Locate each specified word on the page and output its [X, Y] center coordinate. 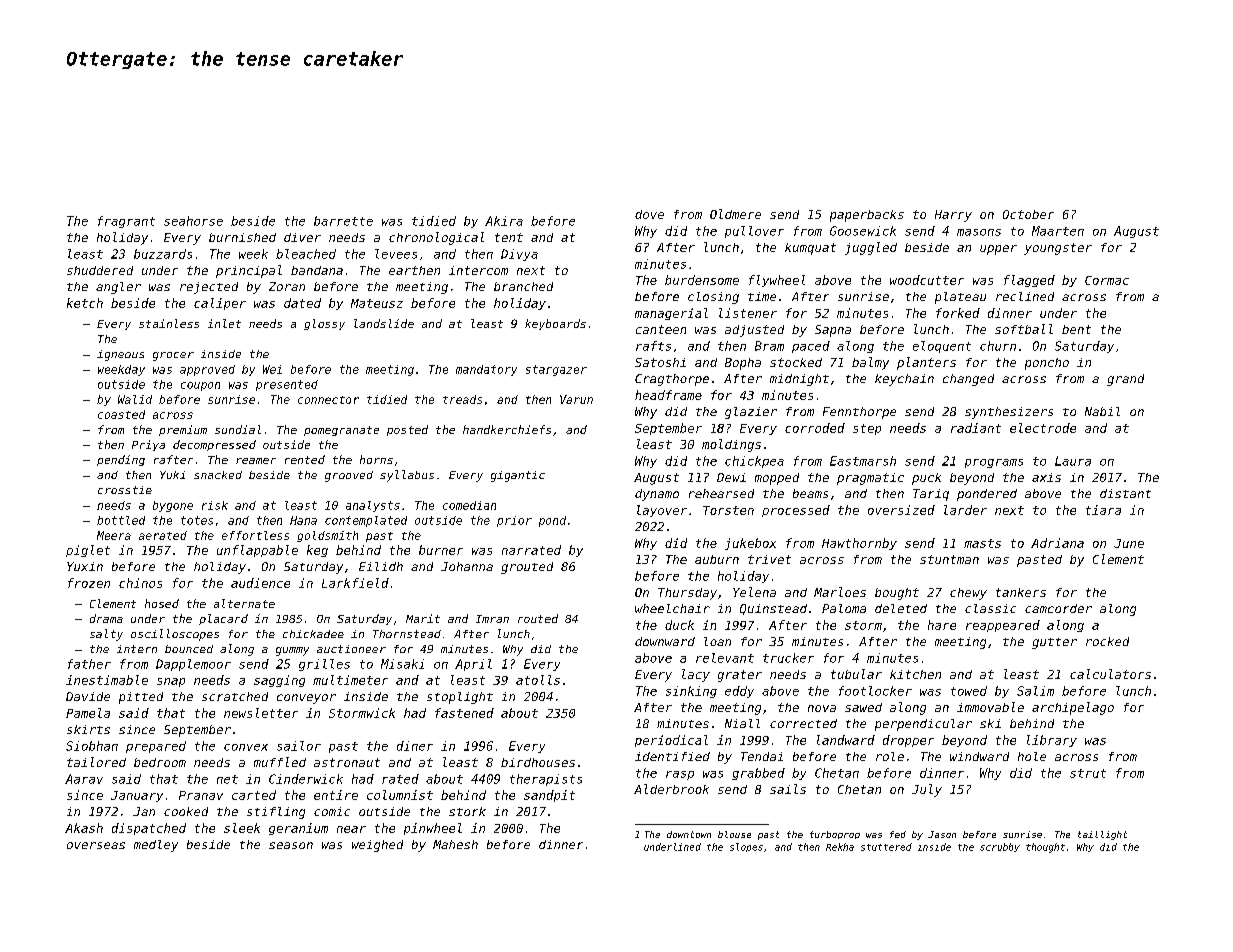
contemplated [366, 521]
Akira [504, 221]
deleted [901, 608]
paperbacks [867, 216]
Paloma [844, 608]
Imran [492, 619]
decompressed [214, 445]
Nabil [1102, 411]
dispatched [149, 829]
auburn [717, 559]
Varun [576, 399]
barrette [343, 221]
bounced [189, 649]
